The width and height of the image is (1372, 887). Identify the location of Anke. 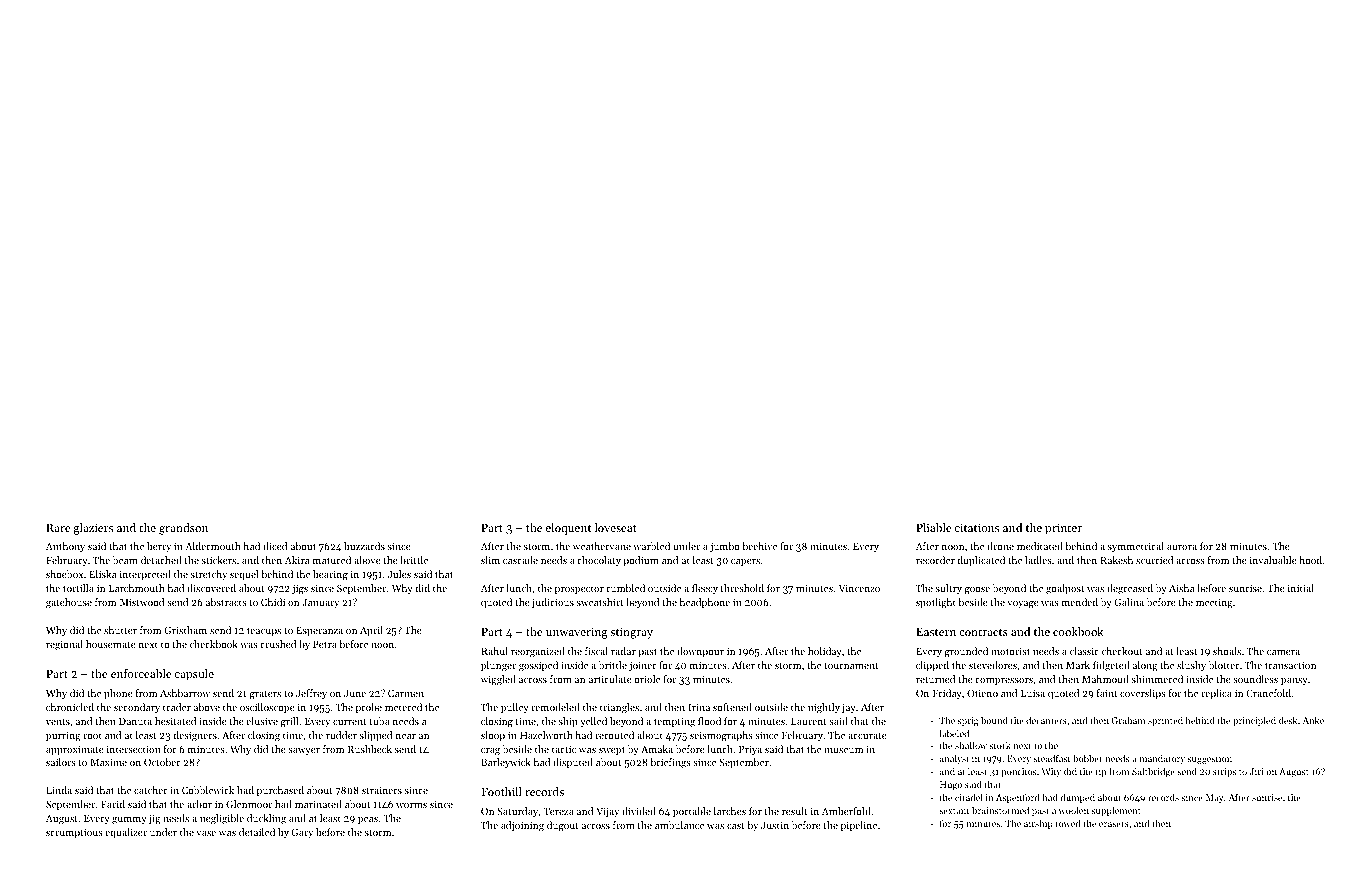
(1313, 720).
